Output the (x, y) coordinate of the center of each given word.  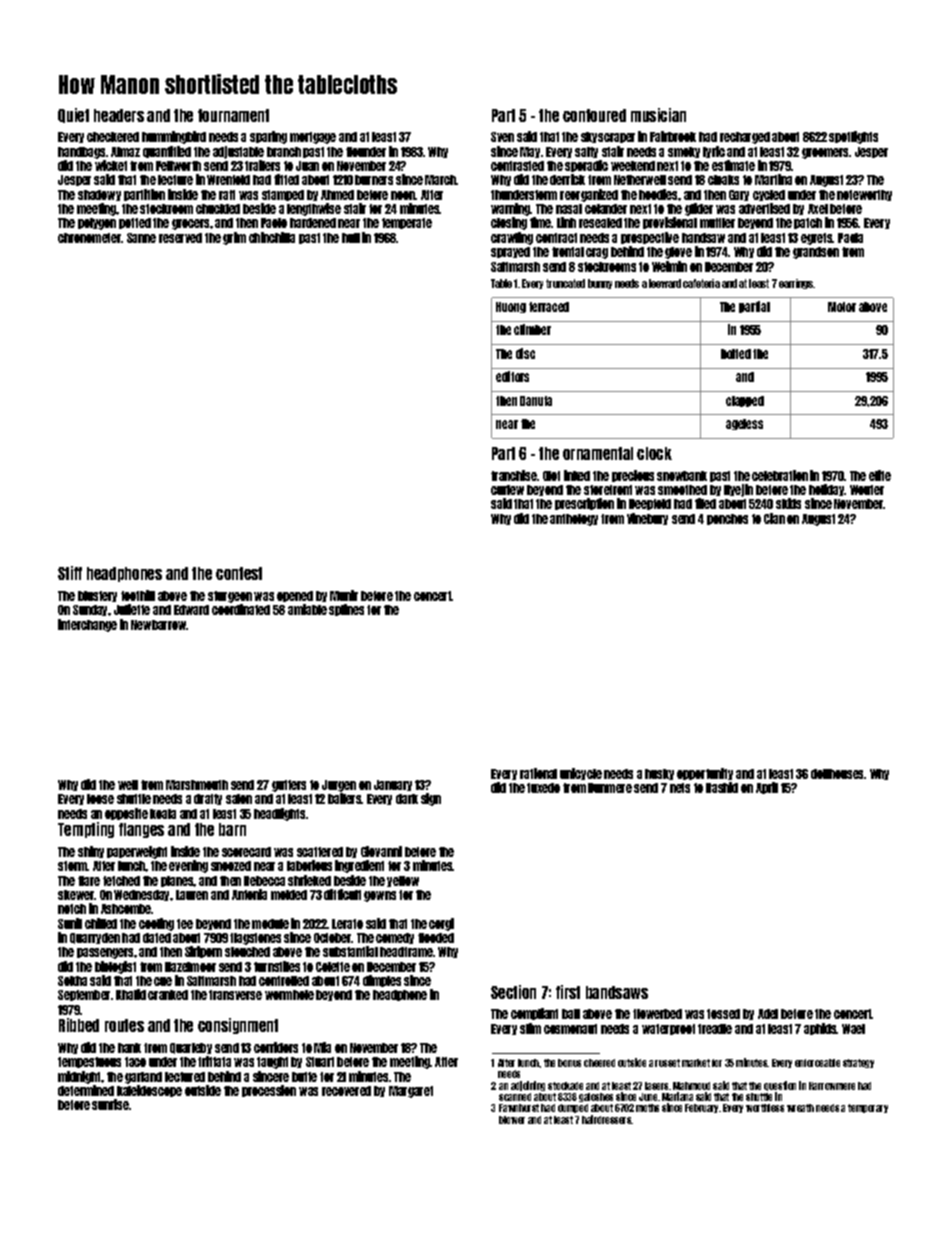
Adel (768, 1014)
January (393, 785)
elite (880, 475)
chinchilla (272, 237)
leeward (665, 283)
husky (659, 774)
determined (86, 1090)
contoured (594, 115)
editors (512, 376)
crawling (512, 238)
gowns (380, 896)
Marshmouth (197, 785)
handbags (81, 153)
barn (232, 829)
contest (239, 573)
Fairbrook (673, 136)
